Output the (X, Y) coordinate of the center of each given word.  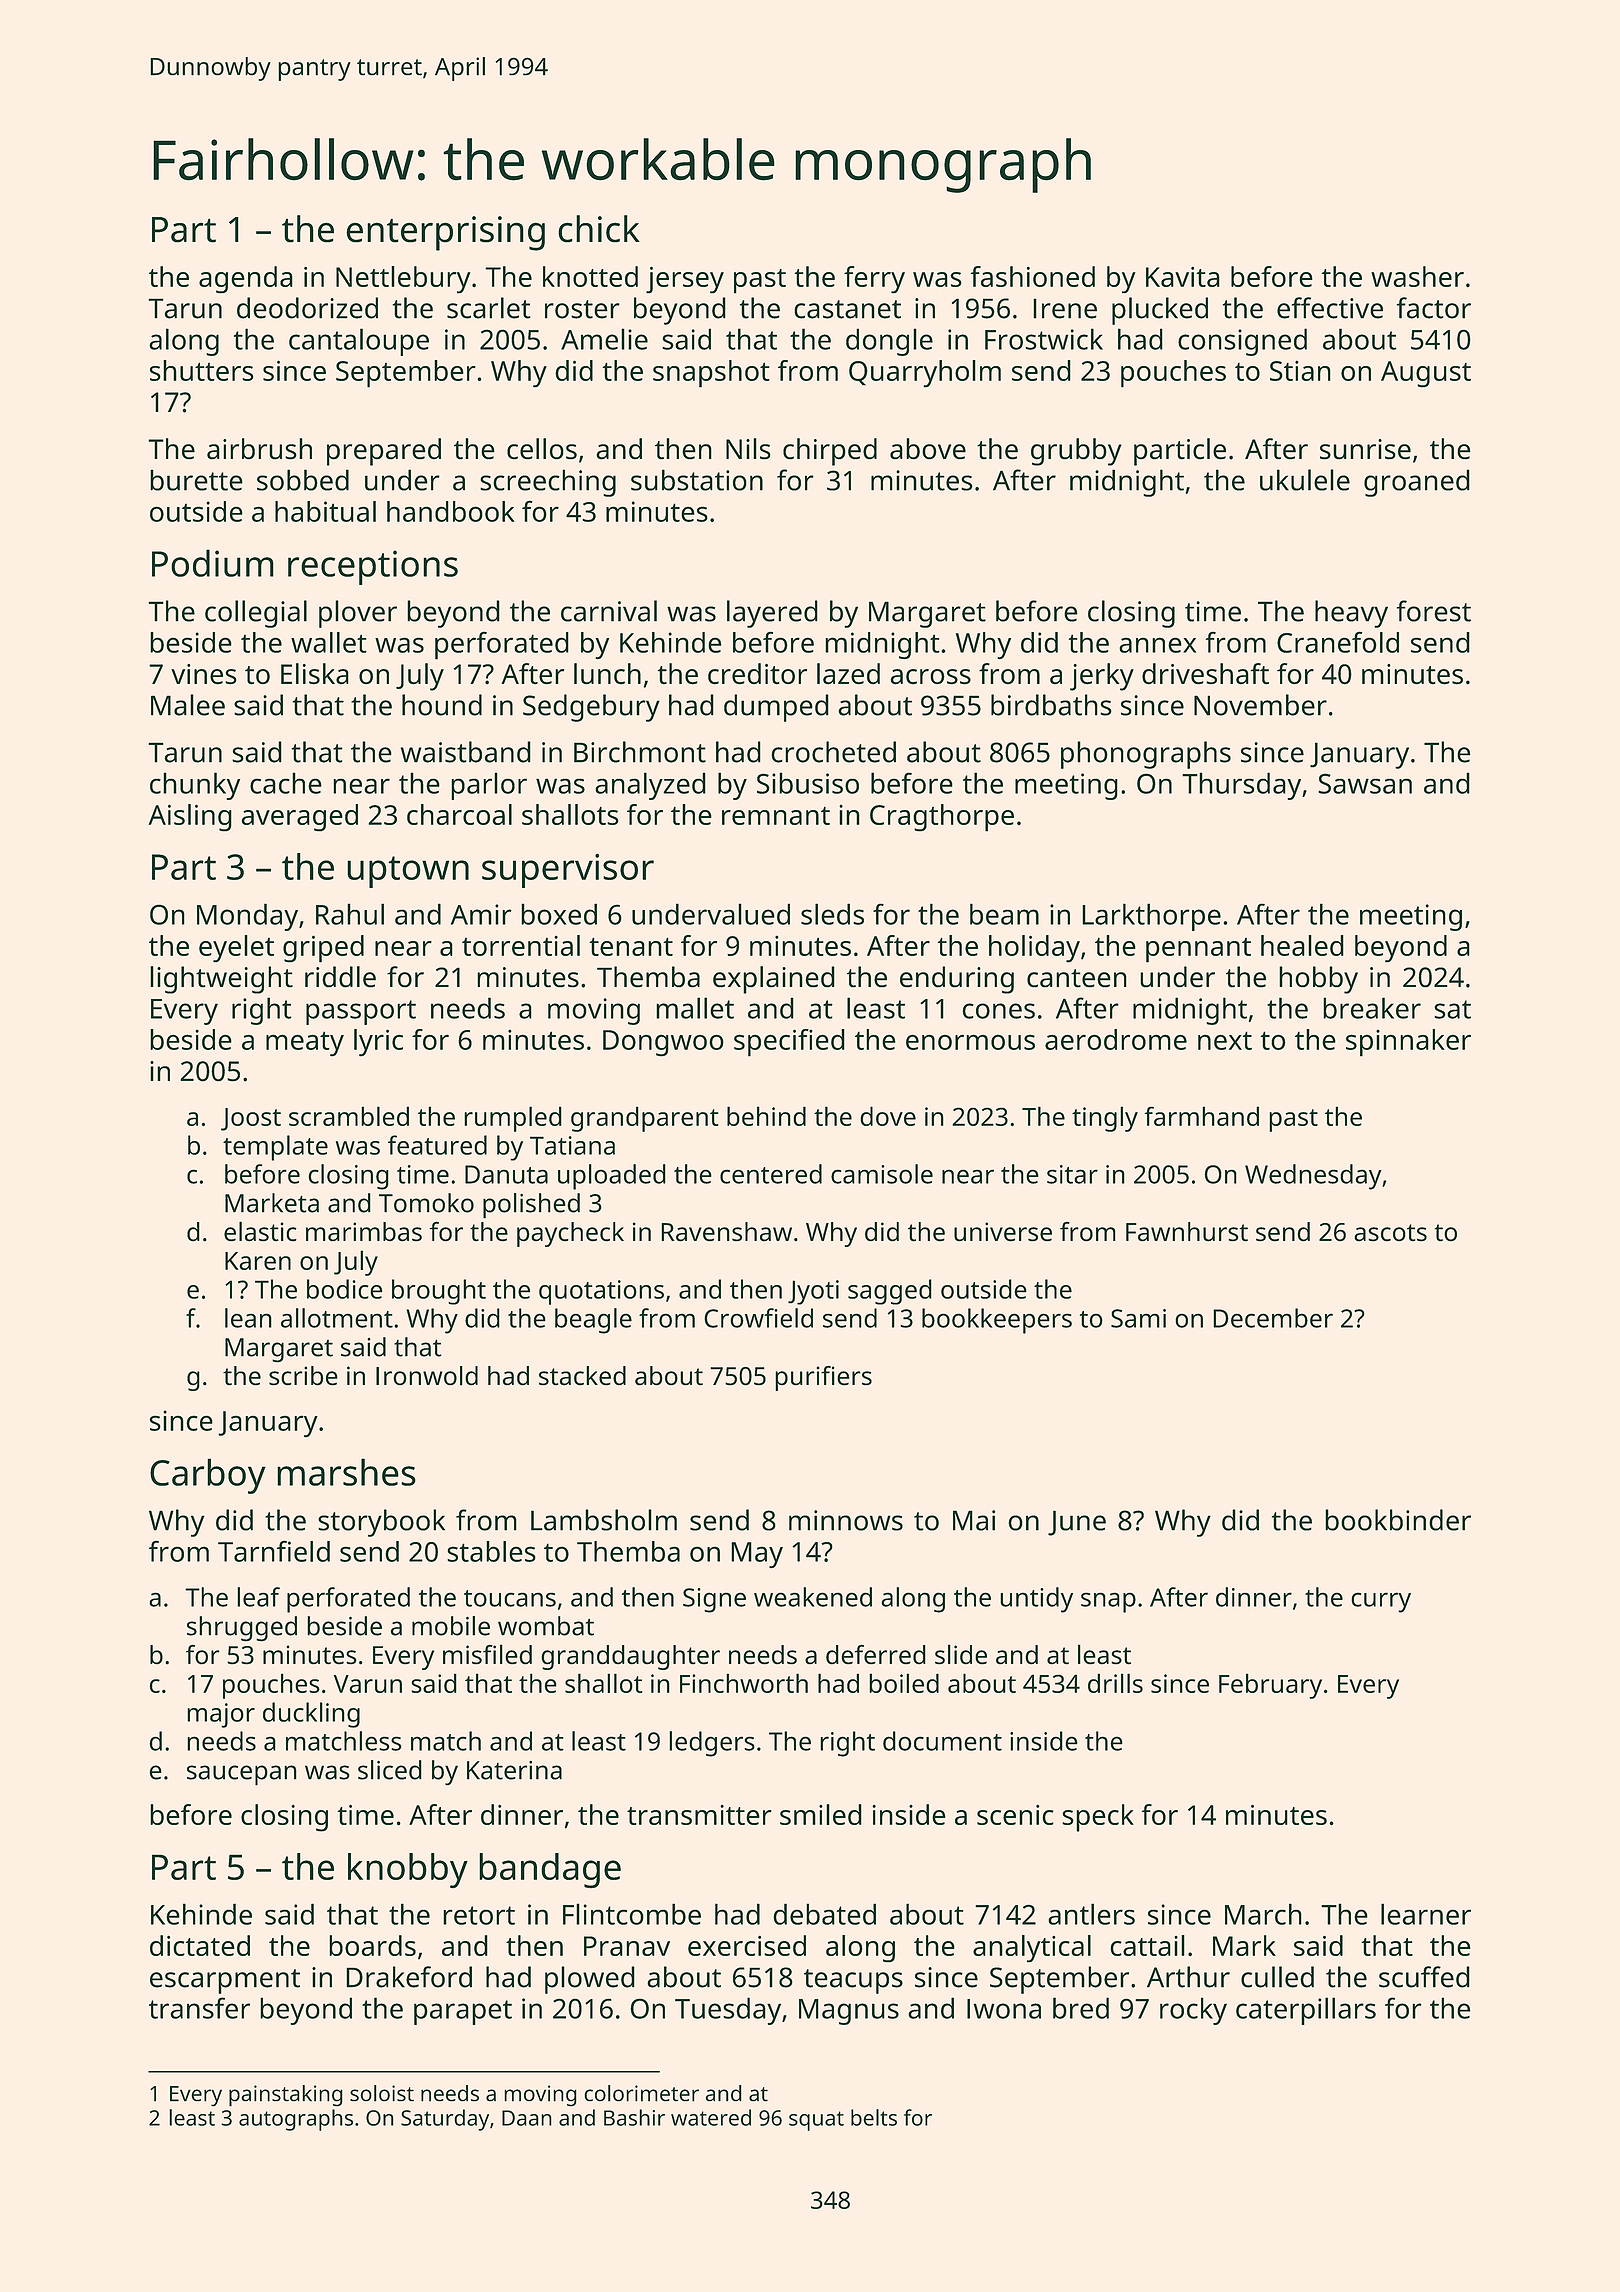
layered (772, 614)
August (1426, 374)
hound (442, 705)
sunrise (1365, 449)
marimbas (364, 1232)
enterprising (445, 233)
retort (479, 1915)
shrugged (242, 1629)
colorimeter (641, 2093)
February (1270, 1686)
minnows (846, 1520)
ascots (1390, 1233)
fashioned (1033, 276)
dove (888, 1116)
